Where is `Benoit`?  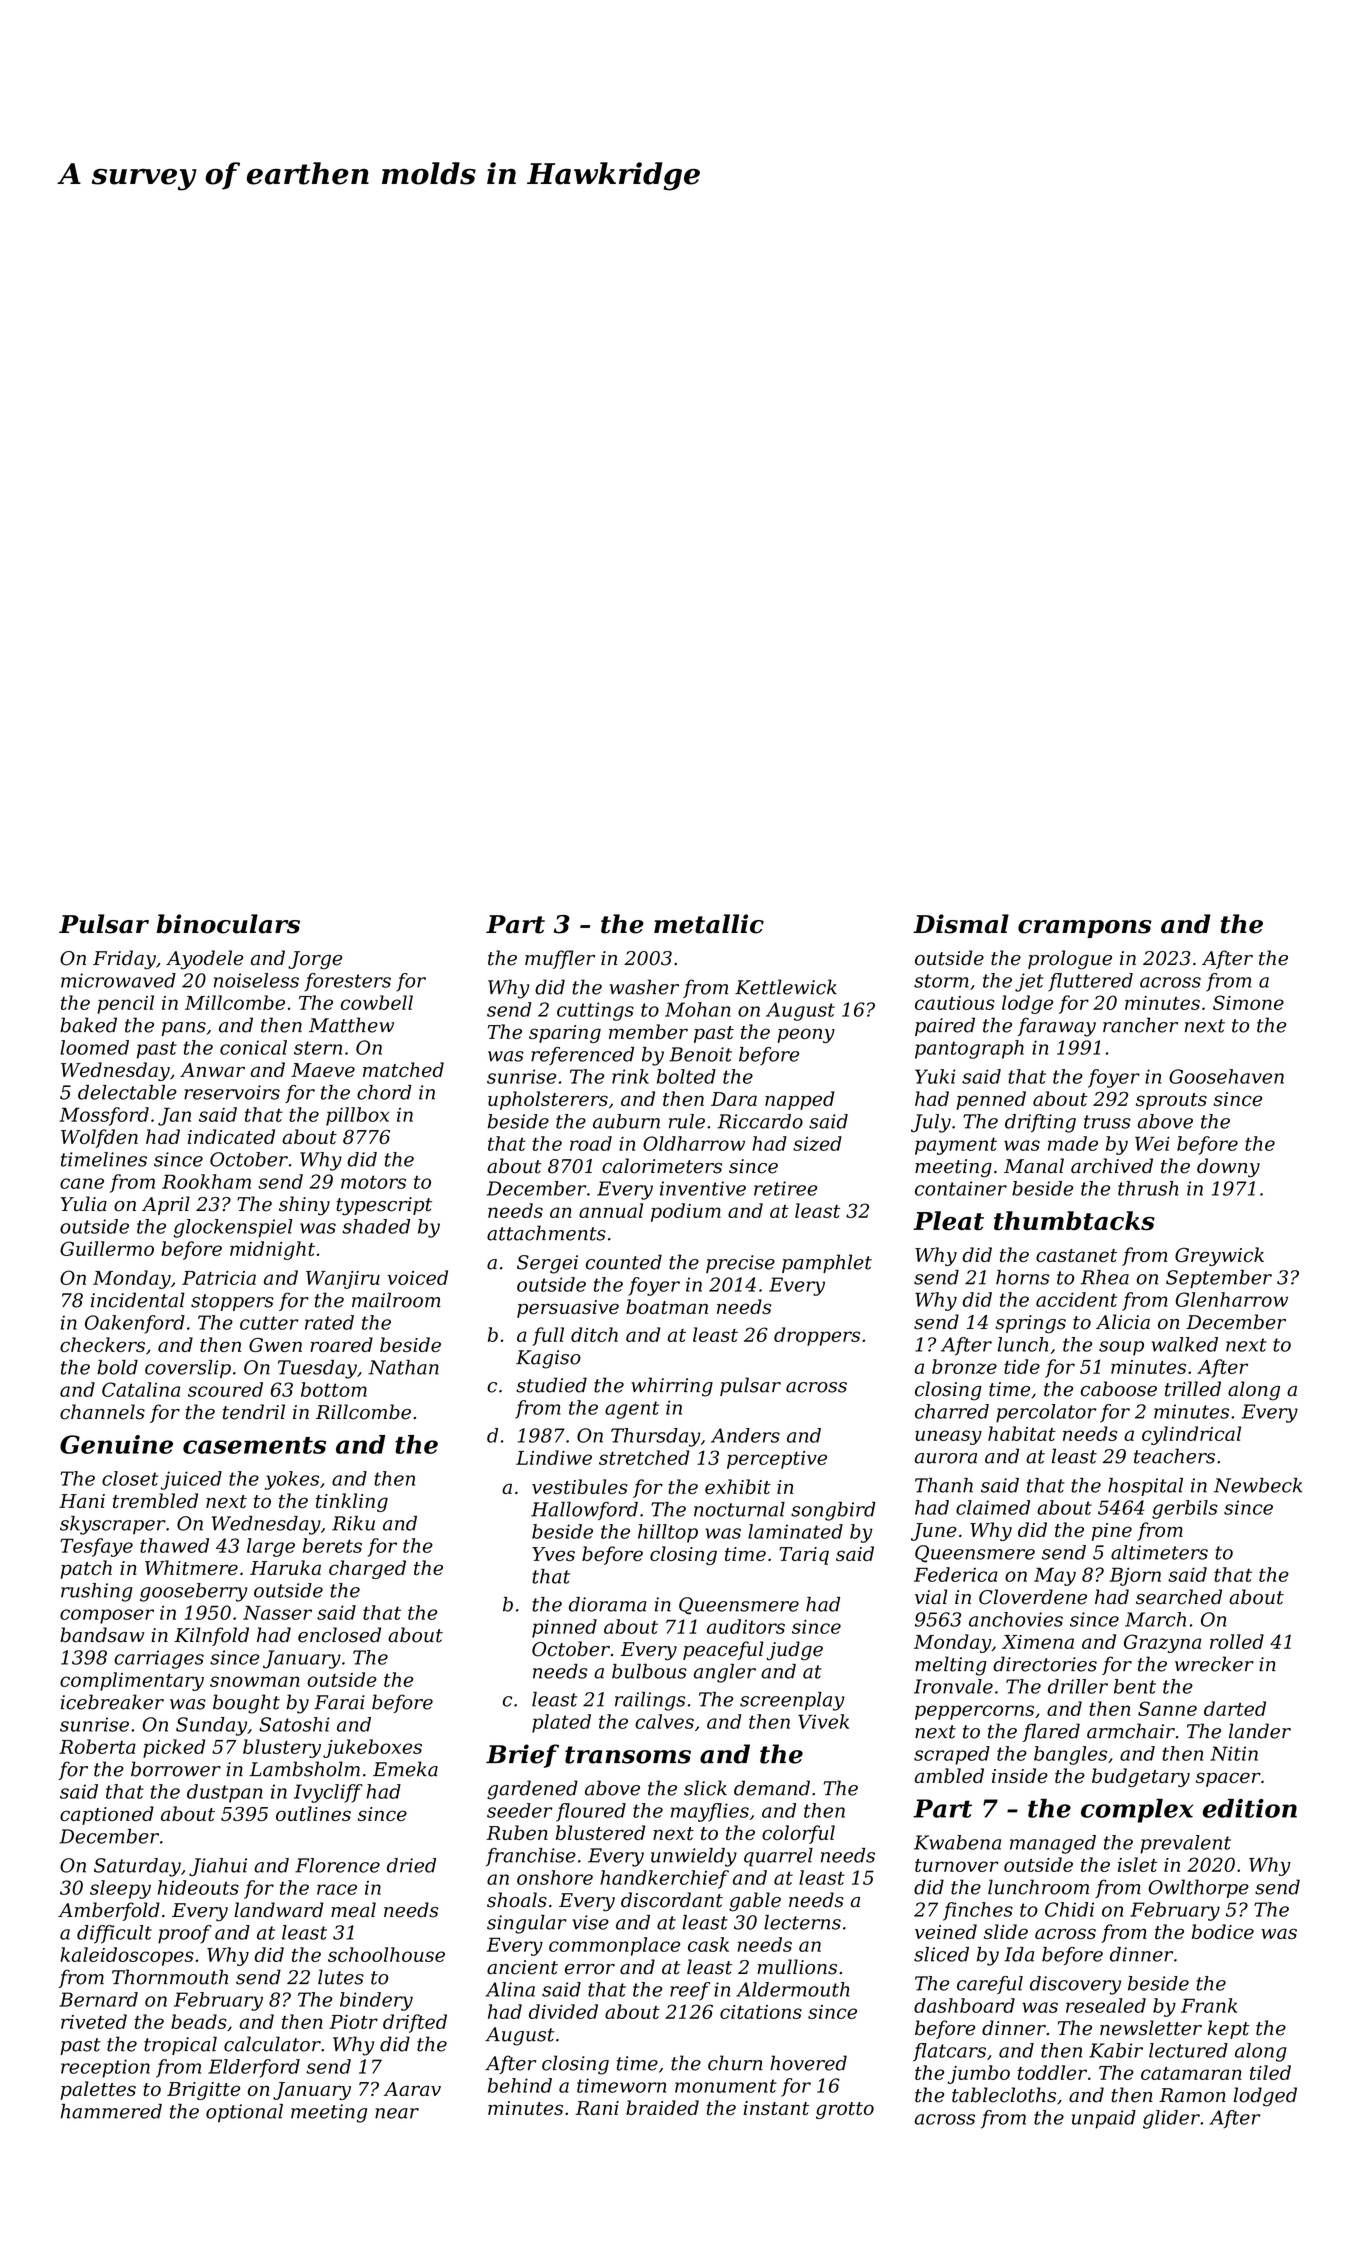 Benoit is located at coordinates (700, 1054).
